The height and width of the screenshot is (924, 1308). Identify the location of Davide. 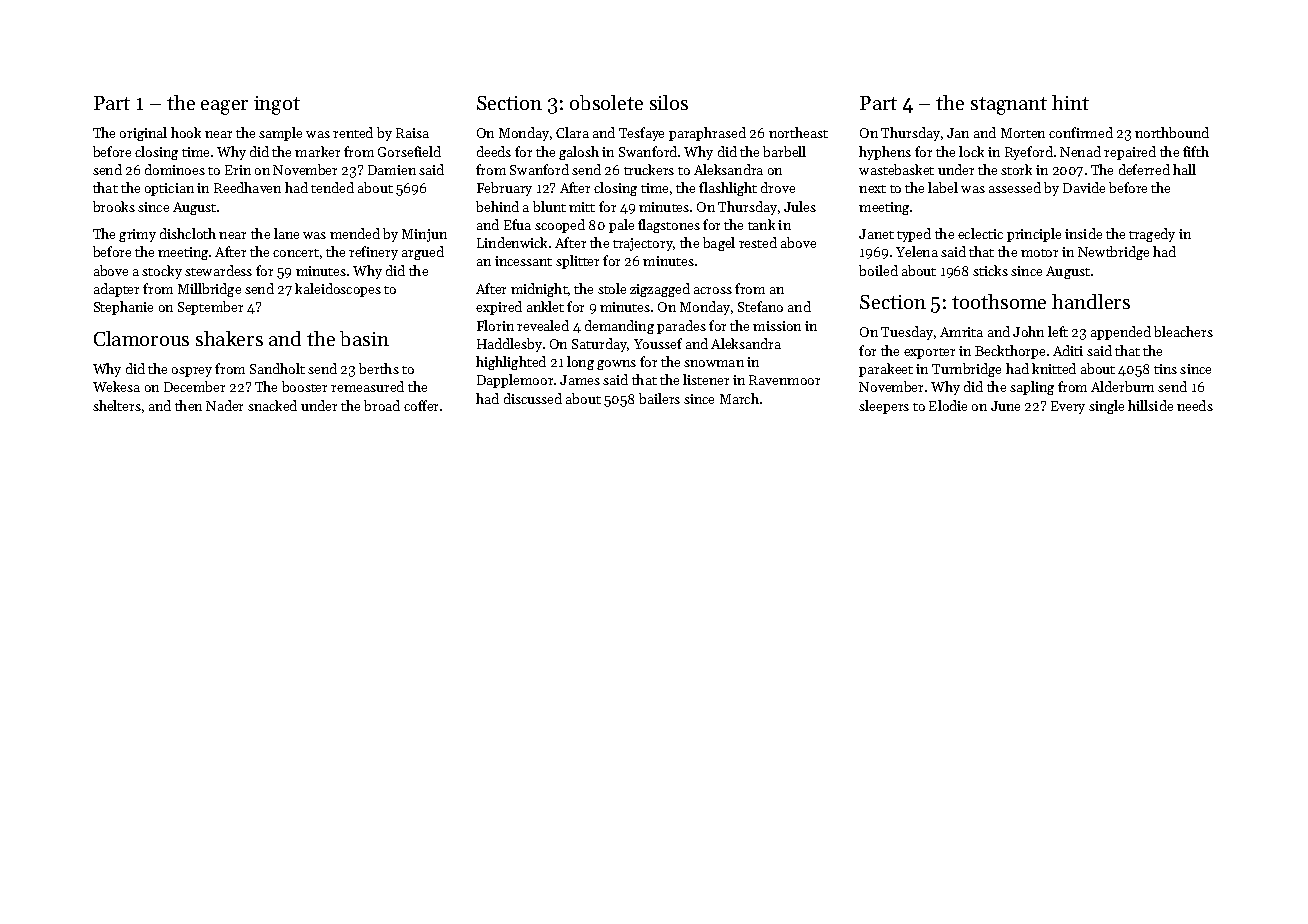
(1084, 187).
